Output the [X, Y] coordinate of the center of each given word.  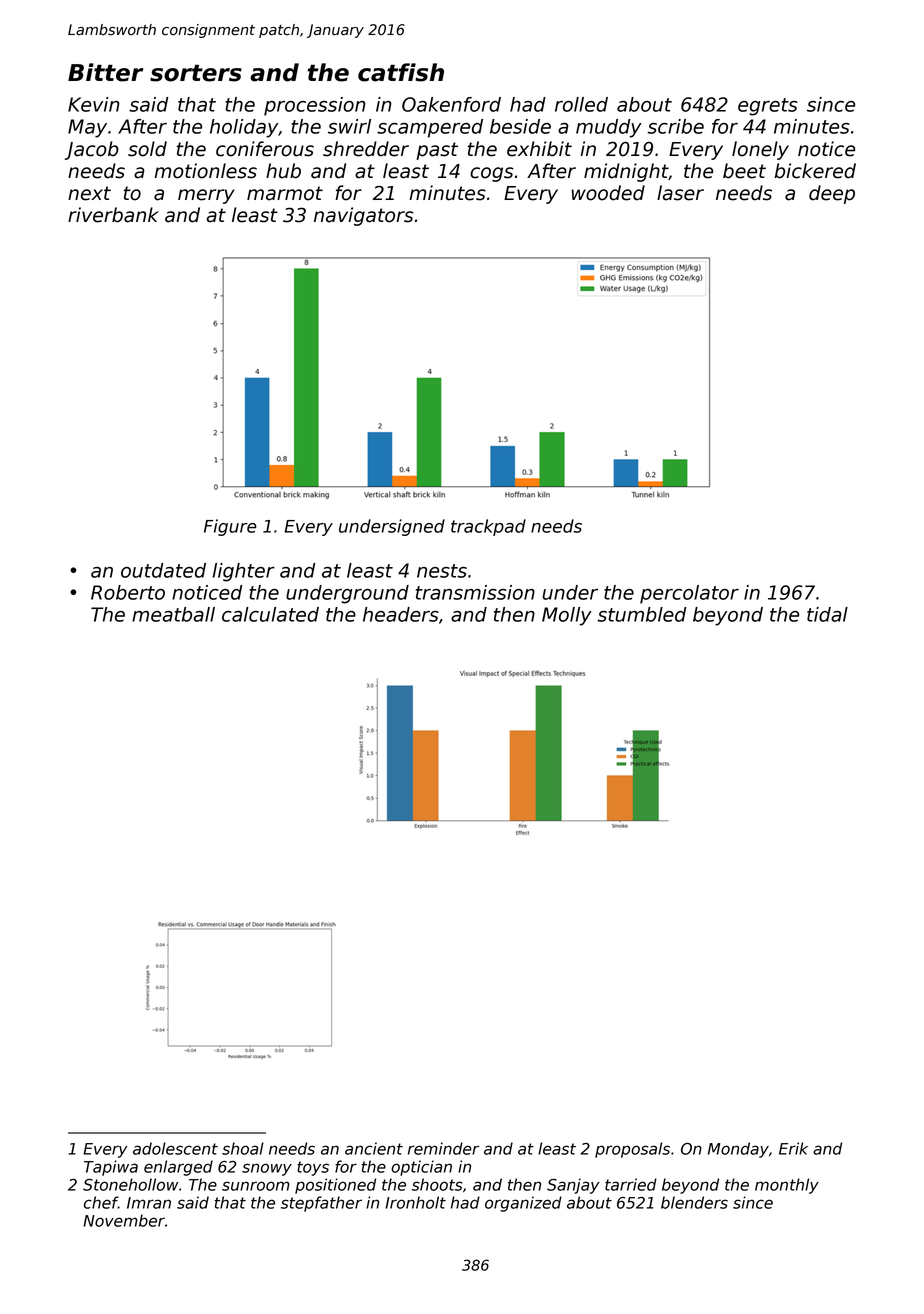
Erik [793, 1148]
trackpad [488, 527]
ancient [374, 1148]
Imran [149, 1203]
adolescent [175, 1148]
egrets [768, 107]
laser [680, 193]
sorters [196, 73]
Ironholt [415, 1202]
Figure [230, 527]
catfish [401, 72]
